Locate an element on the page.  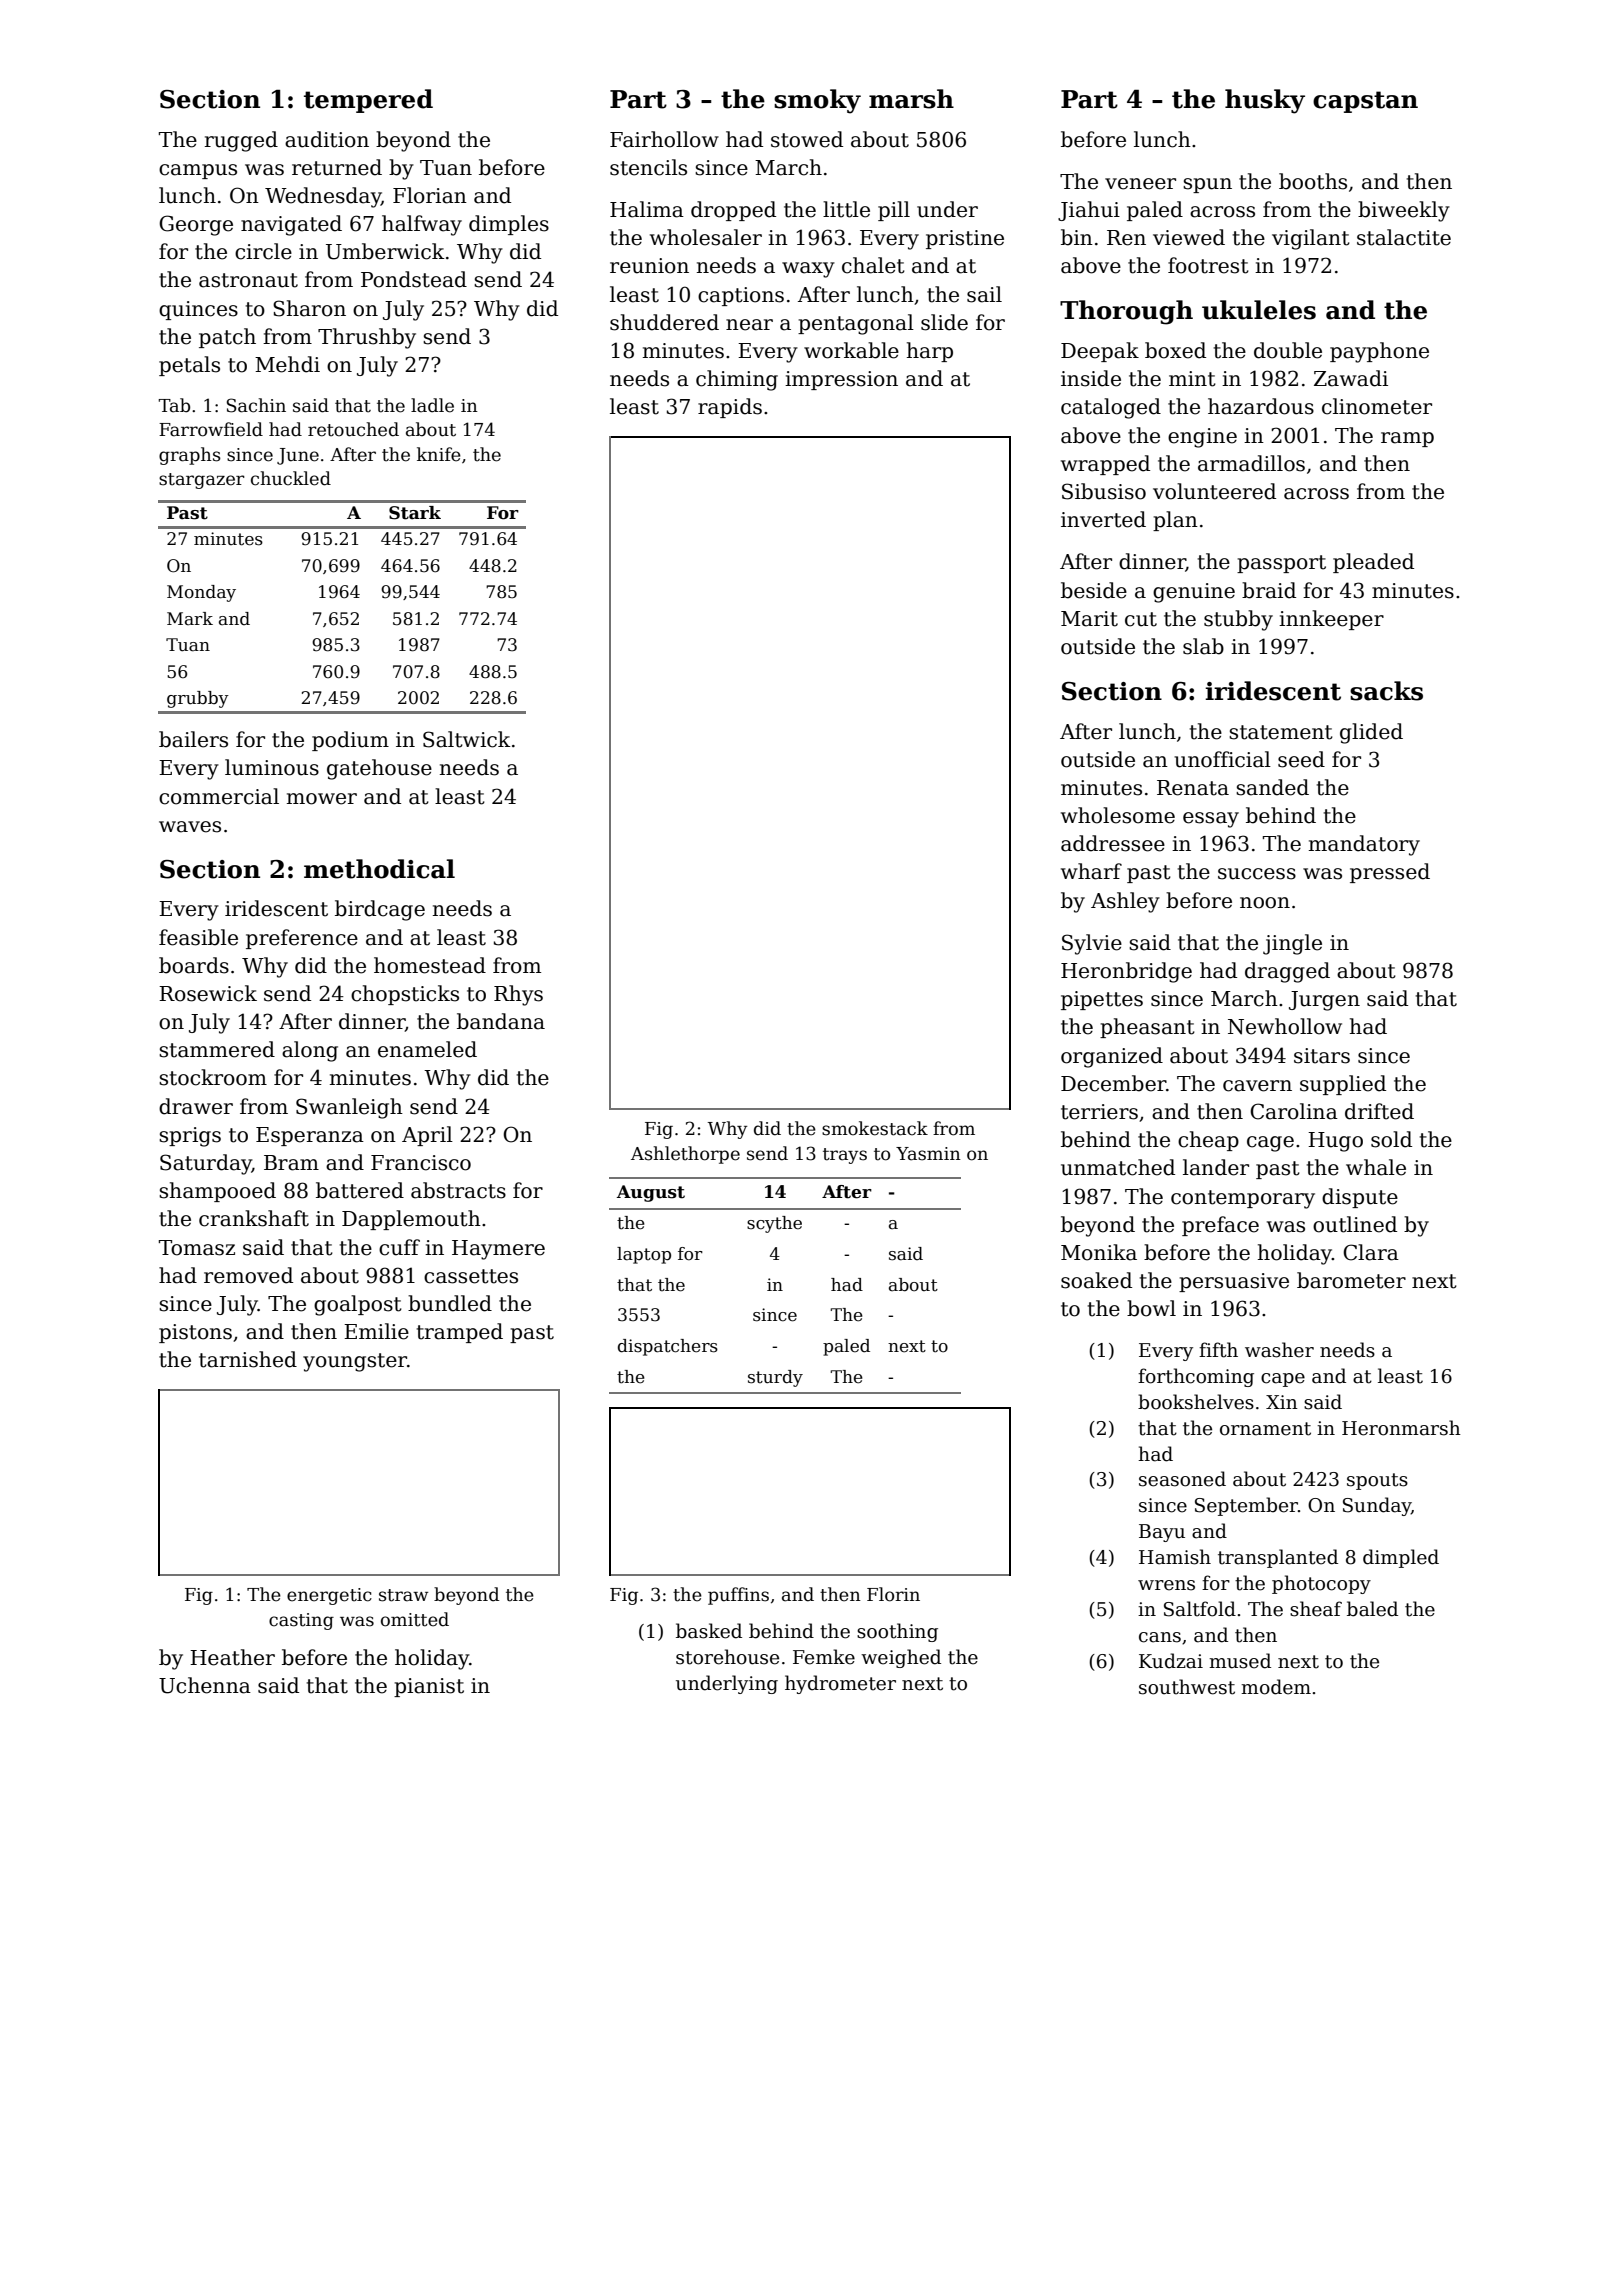
mower is located at coordinates (322, 799).
